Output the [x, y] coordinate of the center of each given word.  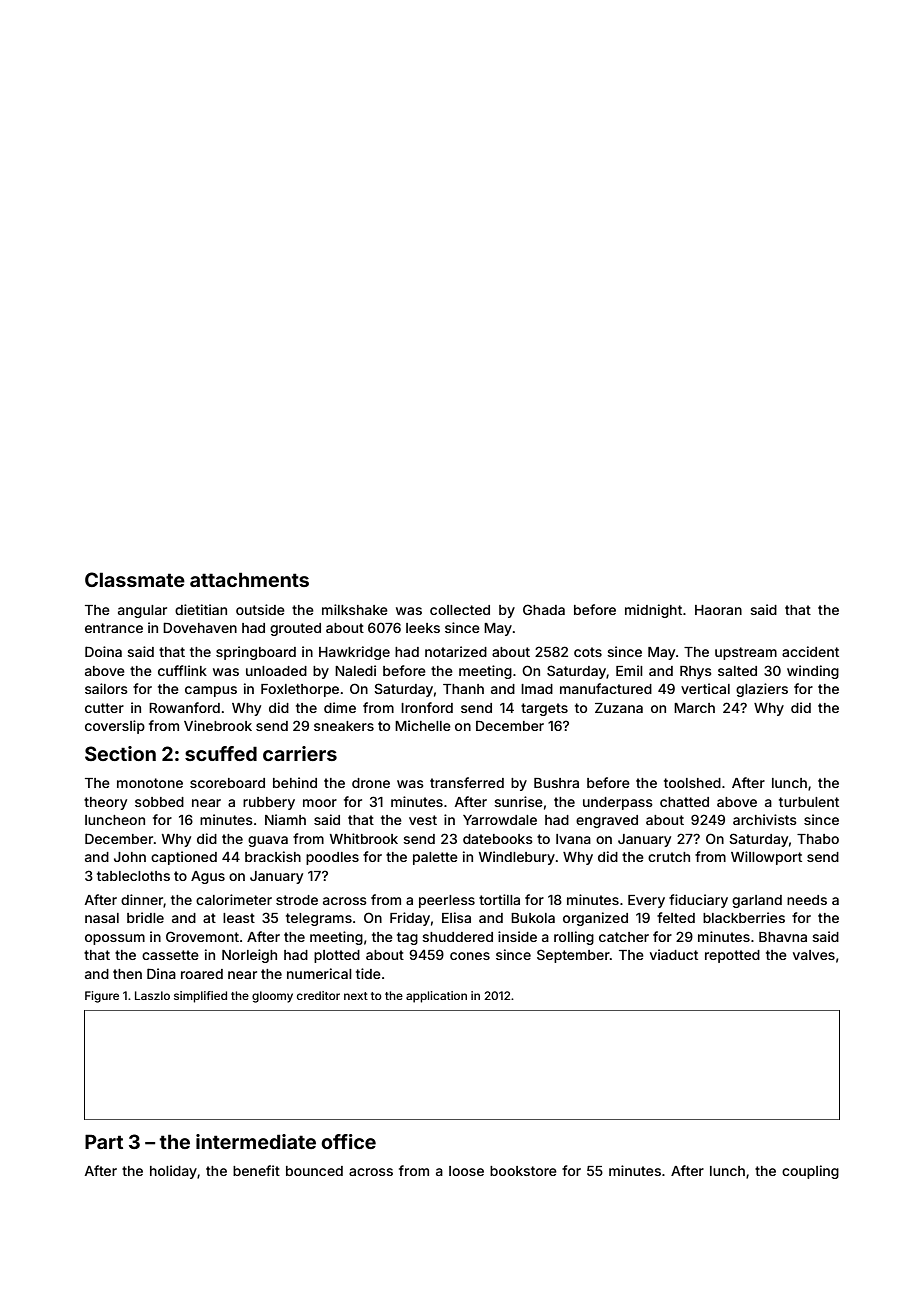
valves [814, 955]
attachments [249, 579]
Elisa [456, 917]
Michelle [423, 725]
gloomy [272, 997]
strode [297, 900]
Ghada [544, 609]
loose [466, 1171]
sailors [106, 688]
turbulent [809, 802]
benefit [256, 1170]
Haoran [718, 610]
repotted [732, 956]
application [436, 997]
